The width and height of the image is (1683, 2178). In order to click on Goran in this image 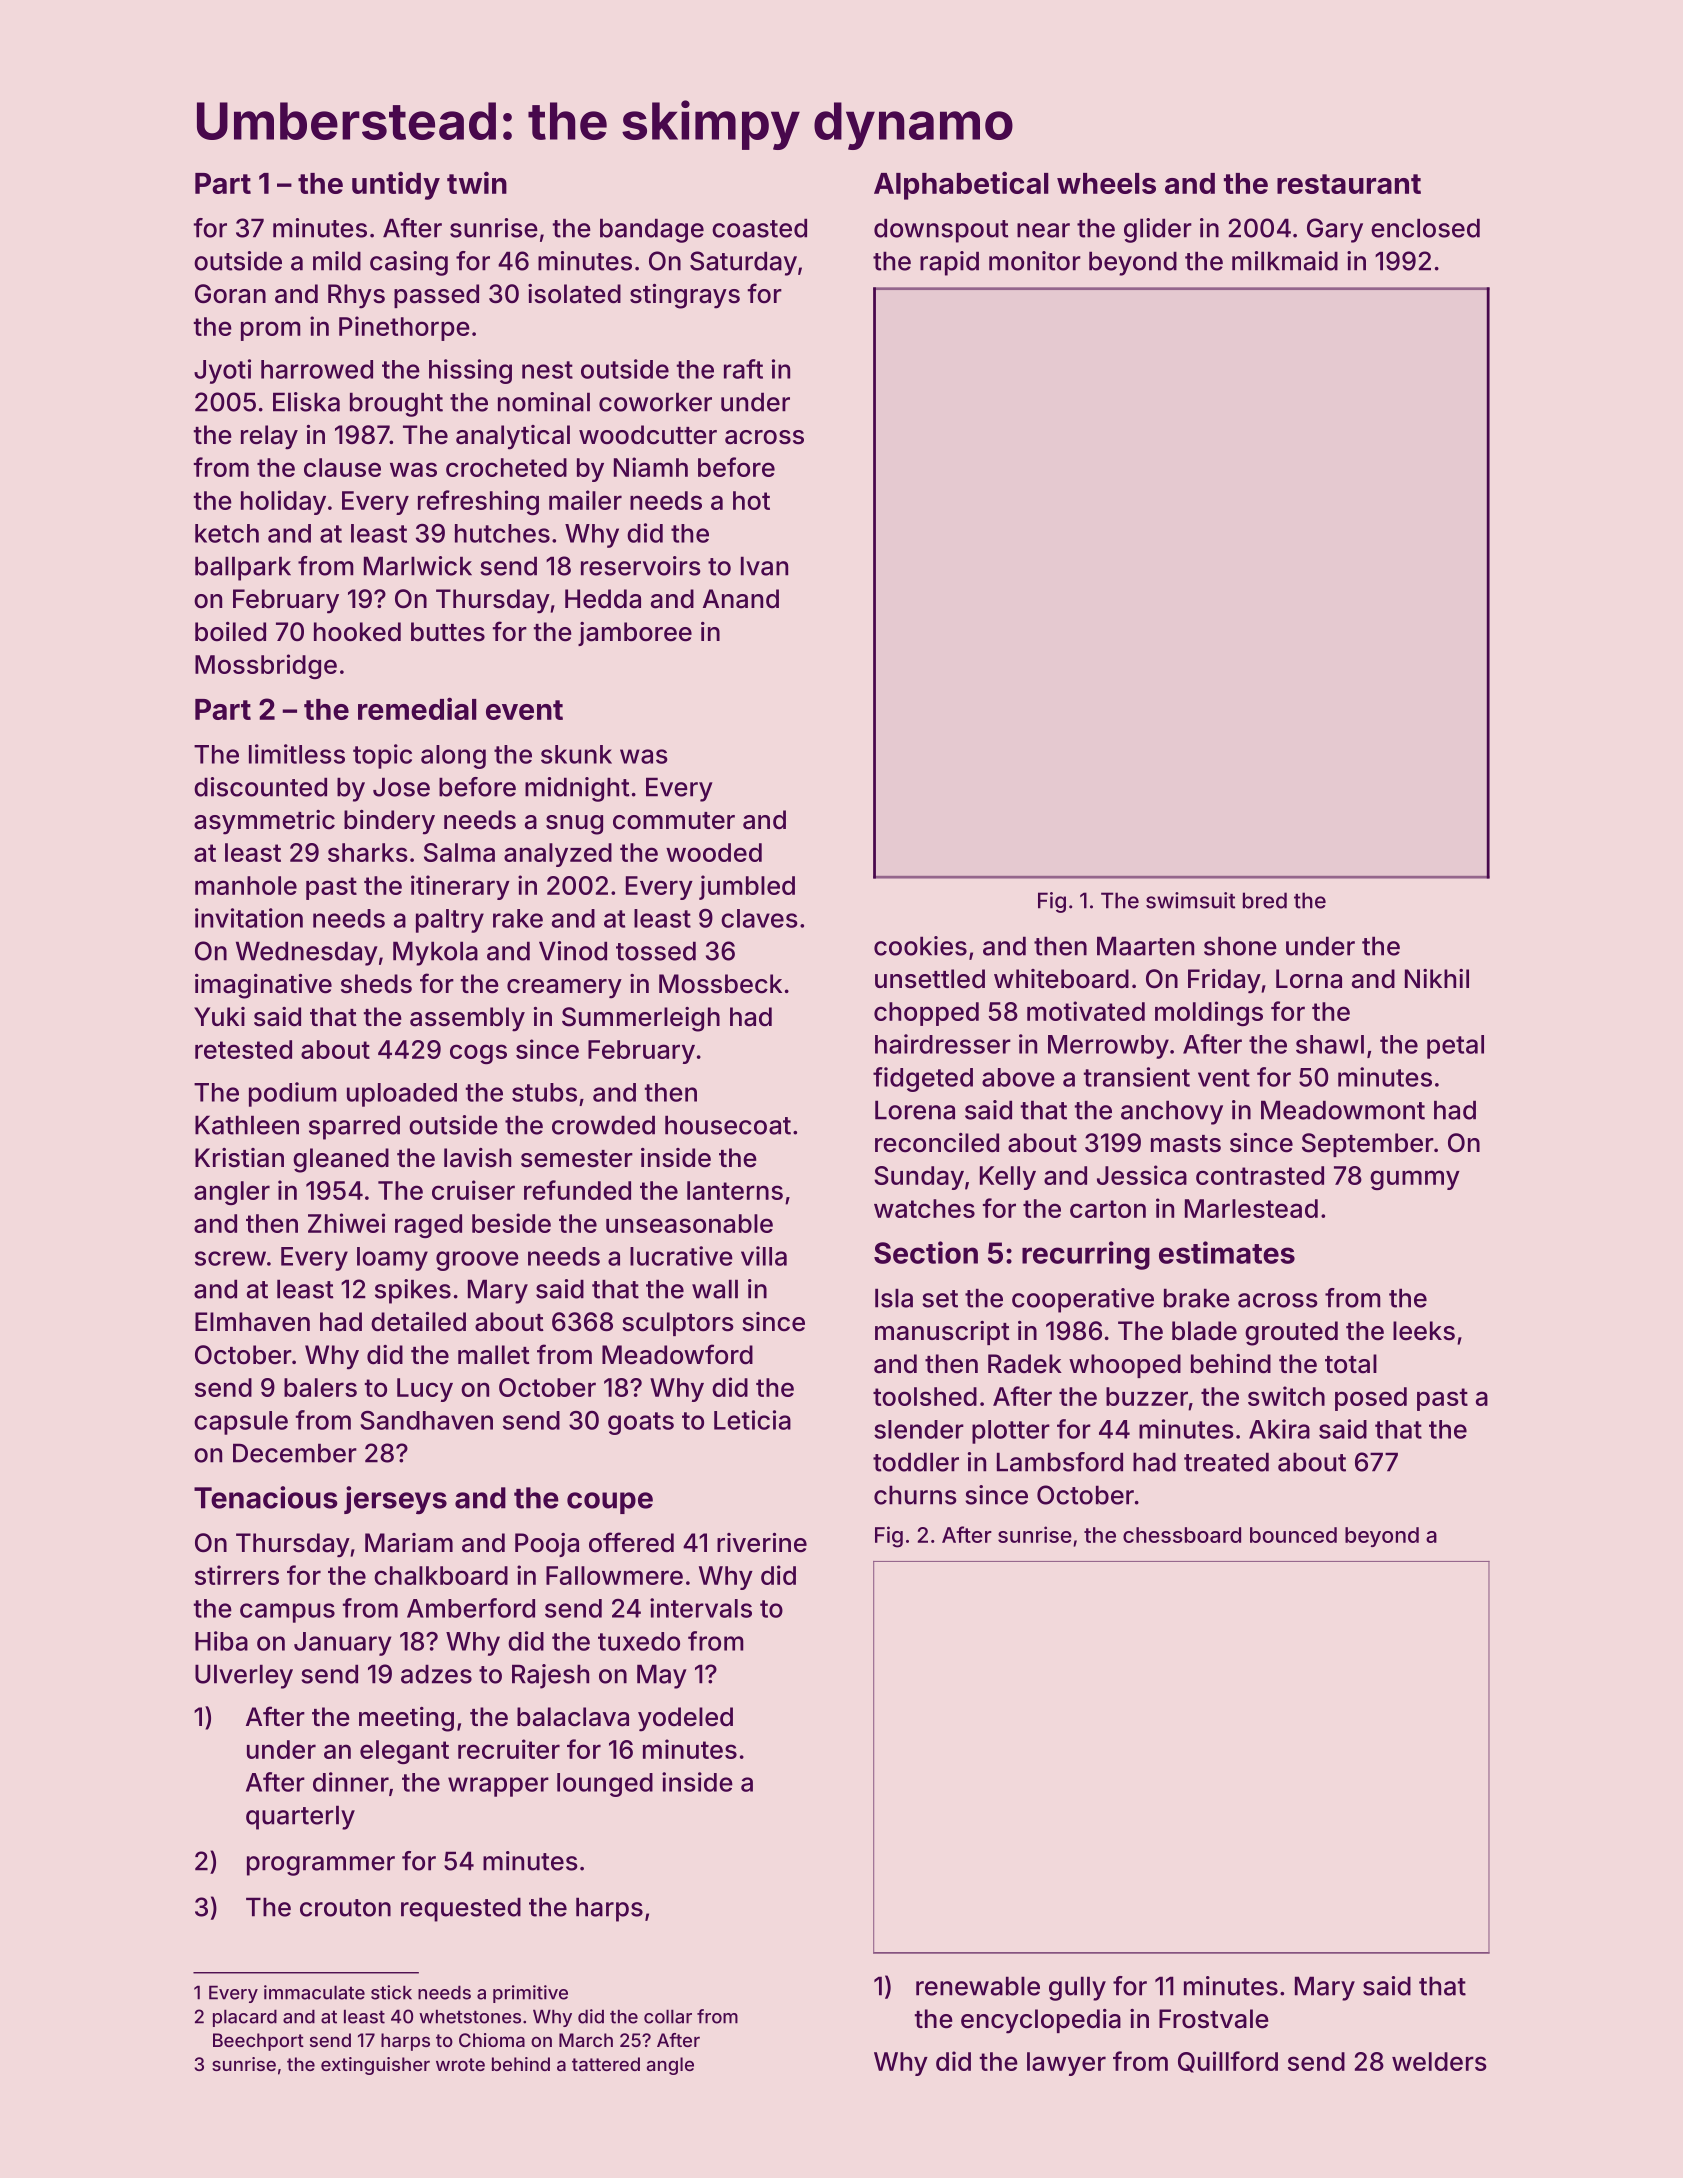, I will do `click(230, 294)`.
